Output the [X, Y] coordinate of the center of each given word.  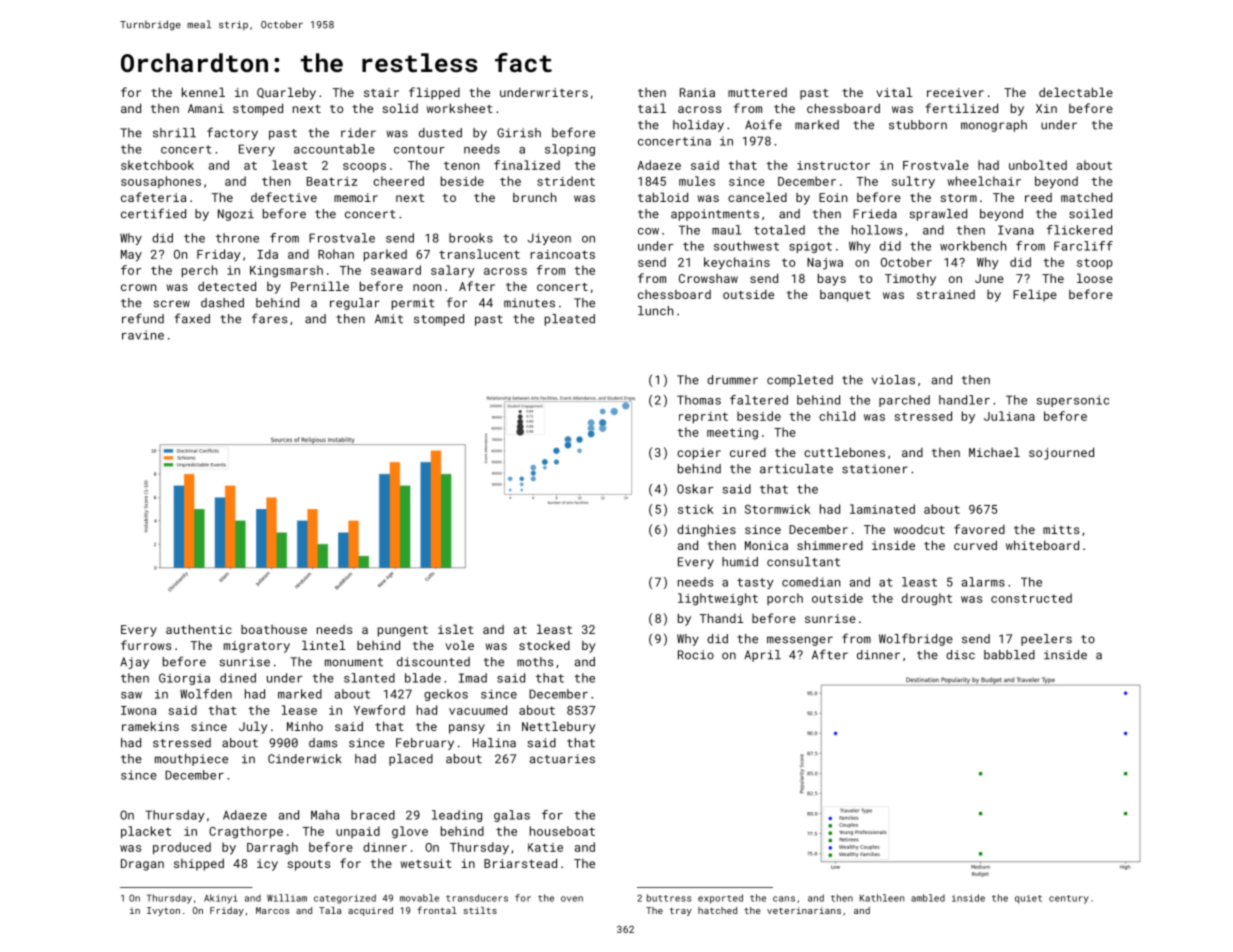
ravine [143, 335]
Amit [389, 319]
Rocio [696, 655]
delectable [1076, 92]
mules [697, 181]
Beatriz [332, 181]
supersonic [1073, 401]
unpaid [358, 832]
